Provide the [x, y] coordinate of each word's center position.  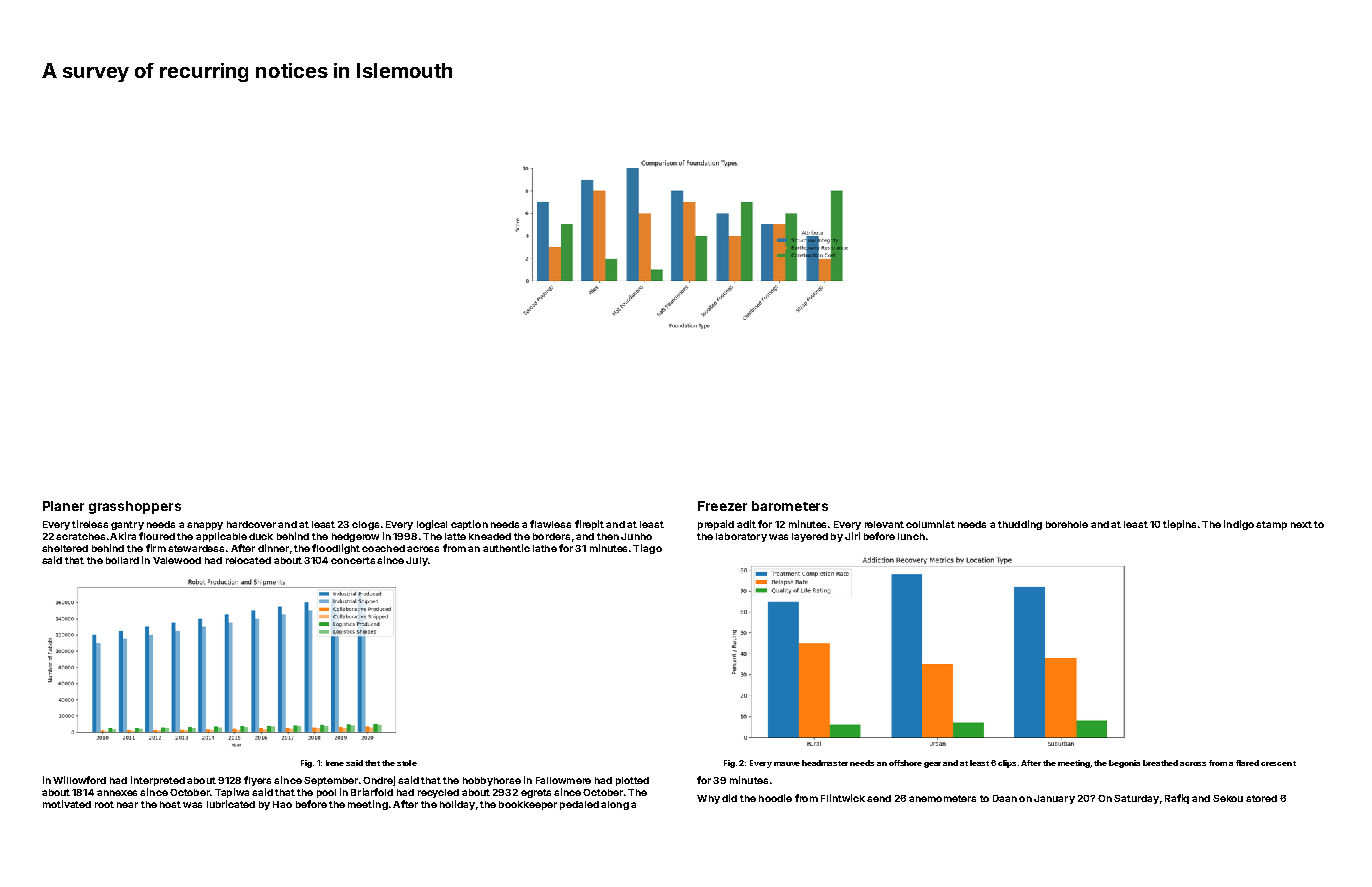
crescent [1278, 763]
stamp [1271, 525]
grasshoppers [135, 507]
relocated [248, 560]
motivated [67, 804]
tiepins [1179, 525]
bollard [122, 560]
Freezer [722, 506]
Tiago [647, 549]
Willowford [79, 780]
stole [407, 763]
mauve [787, 764]
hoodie [775, 798]
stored [1261, 798]
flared [1247, 763]
